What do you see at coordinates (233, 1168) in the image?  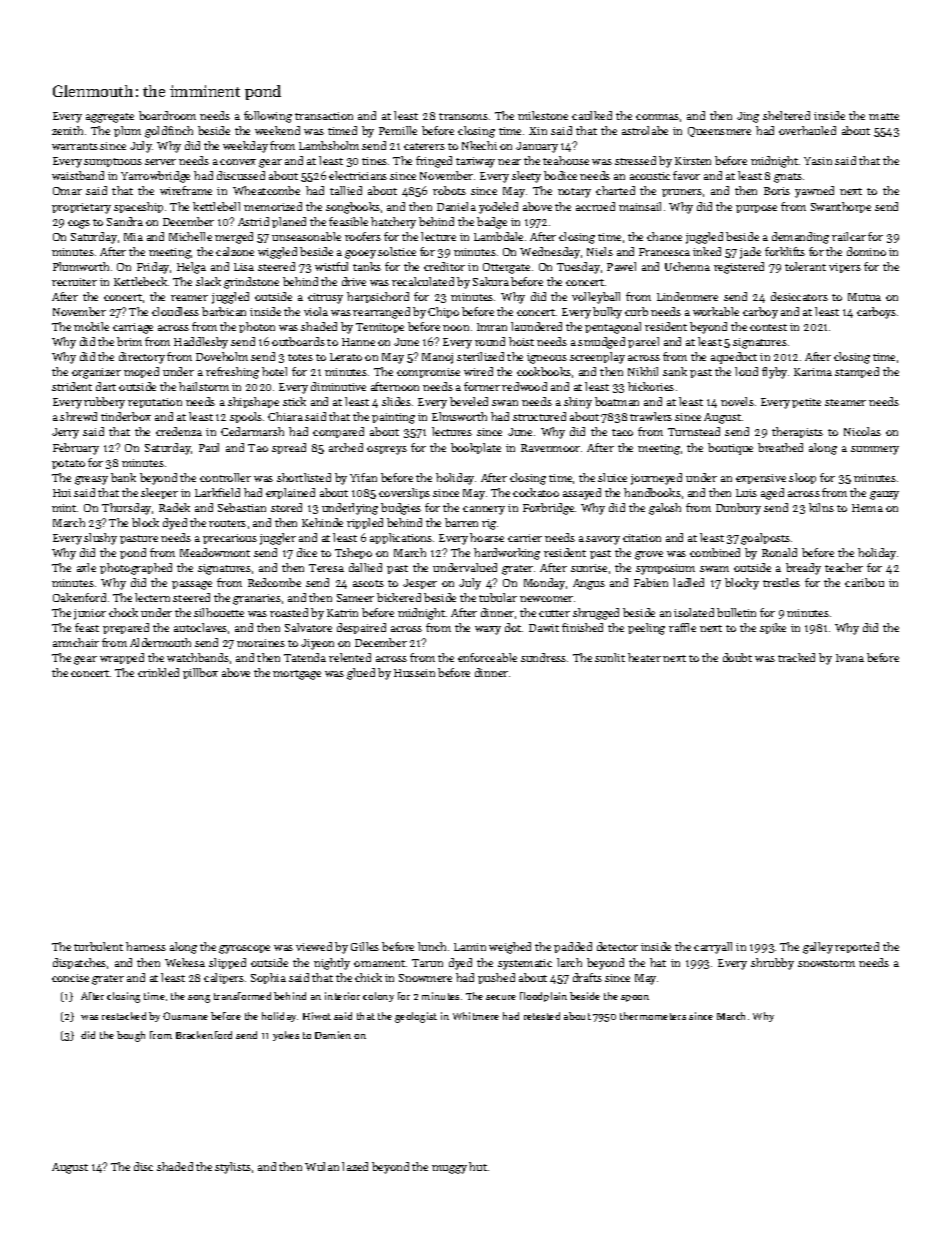 I see `stylists` at bounding box center [233, 1168].
